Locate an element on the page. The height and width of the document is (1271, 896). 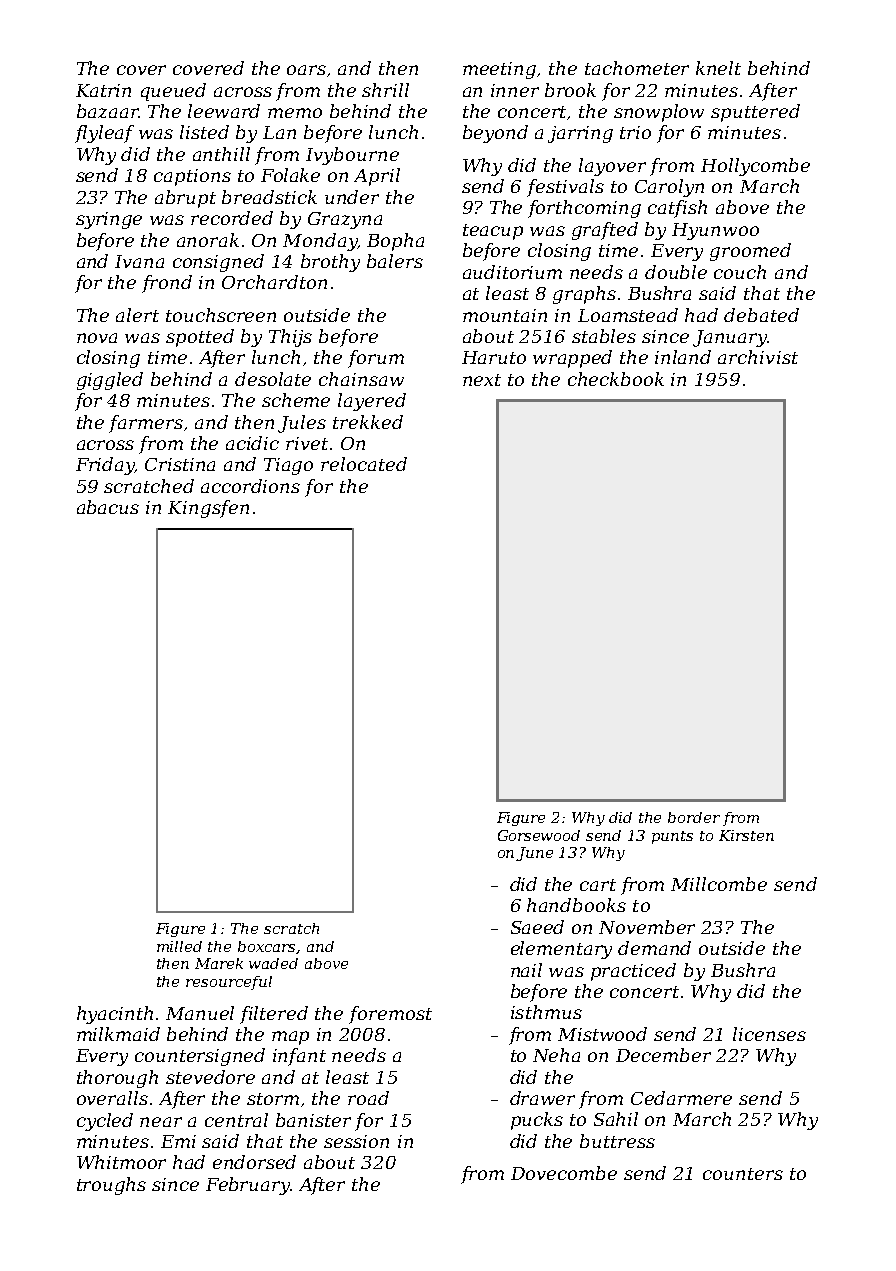
abacus is located at coordinates (108, 507).
